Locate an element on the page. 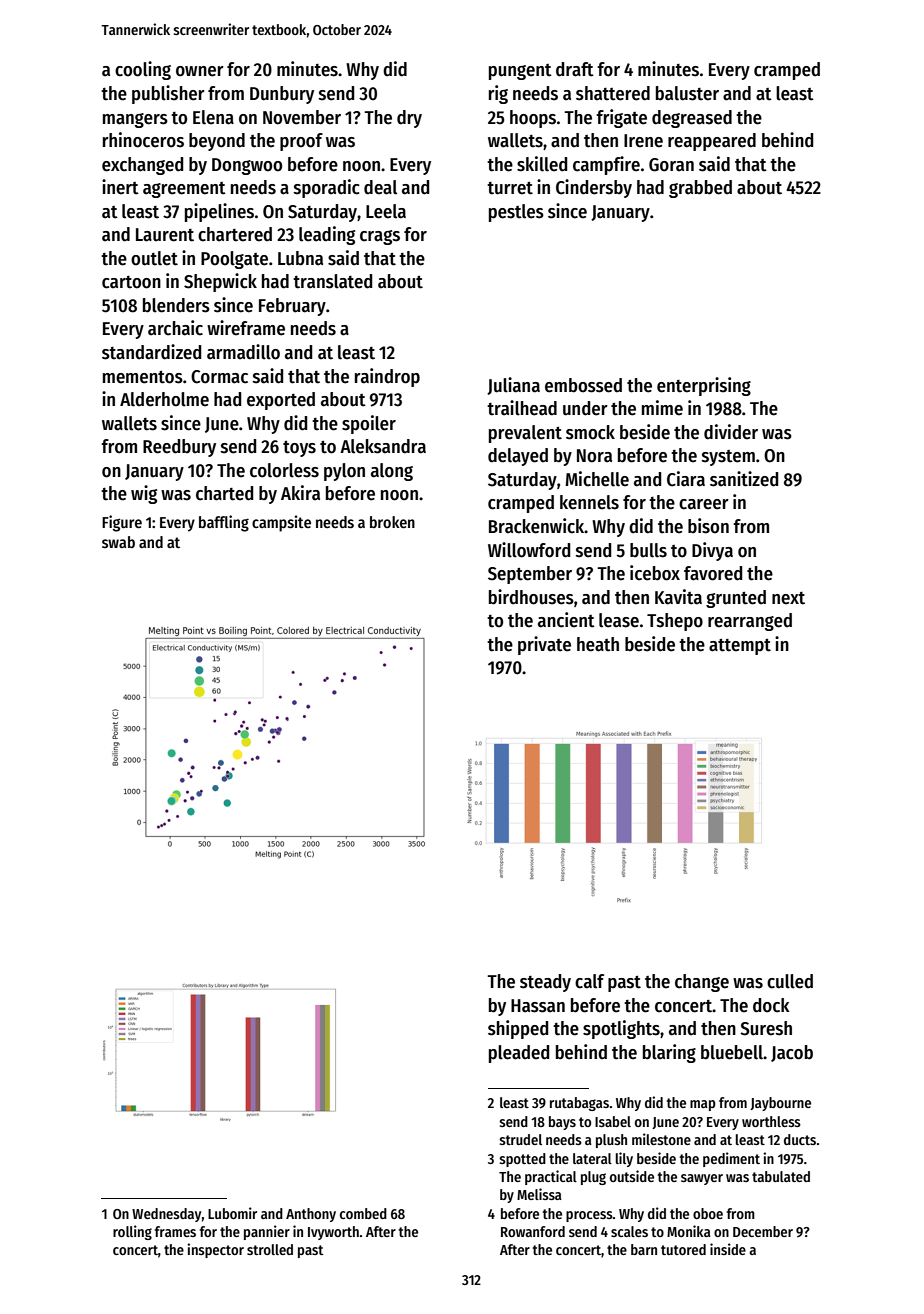 The width and height of the image is (924, 1314). Ivyworth is located at coordinates (333, 1233).
